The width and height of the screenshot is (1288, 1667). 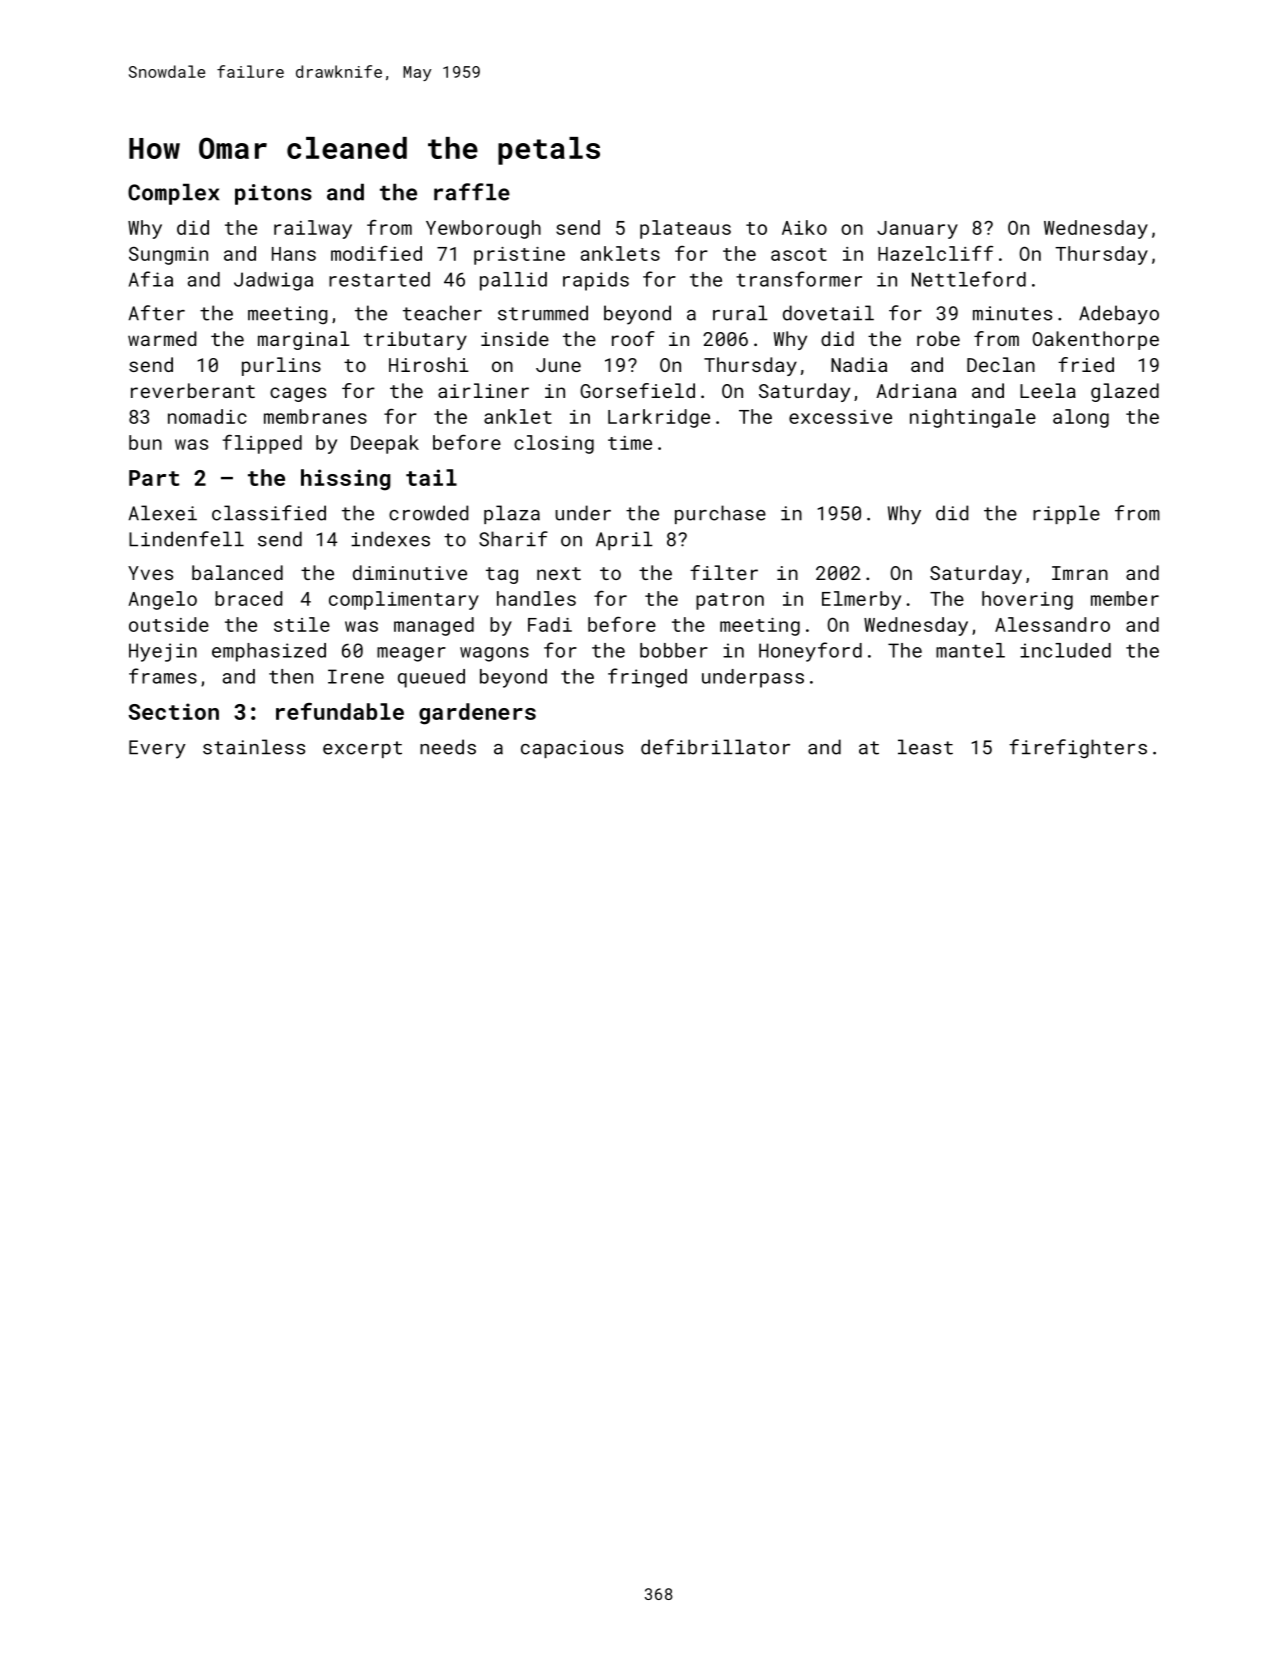 What do you see at coordinates (630, 443) in the screenshot?
I see `time` at bounding box center [630, 443].
